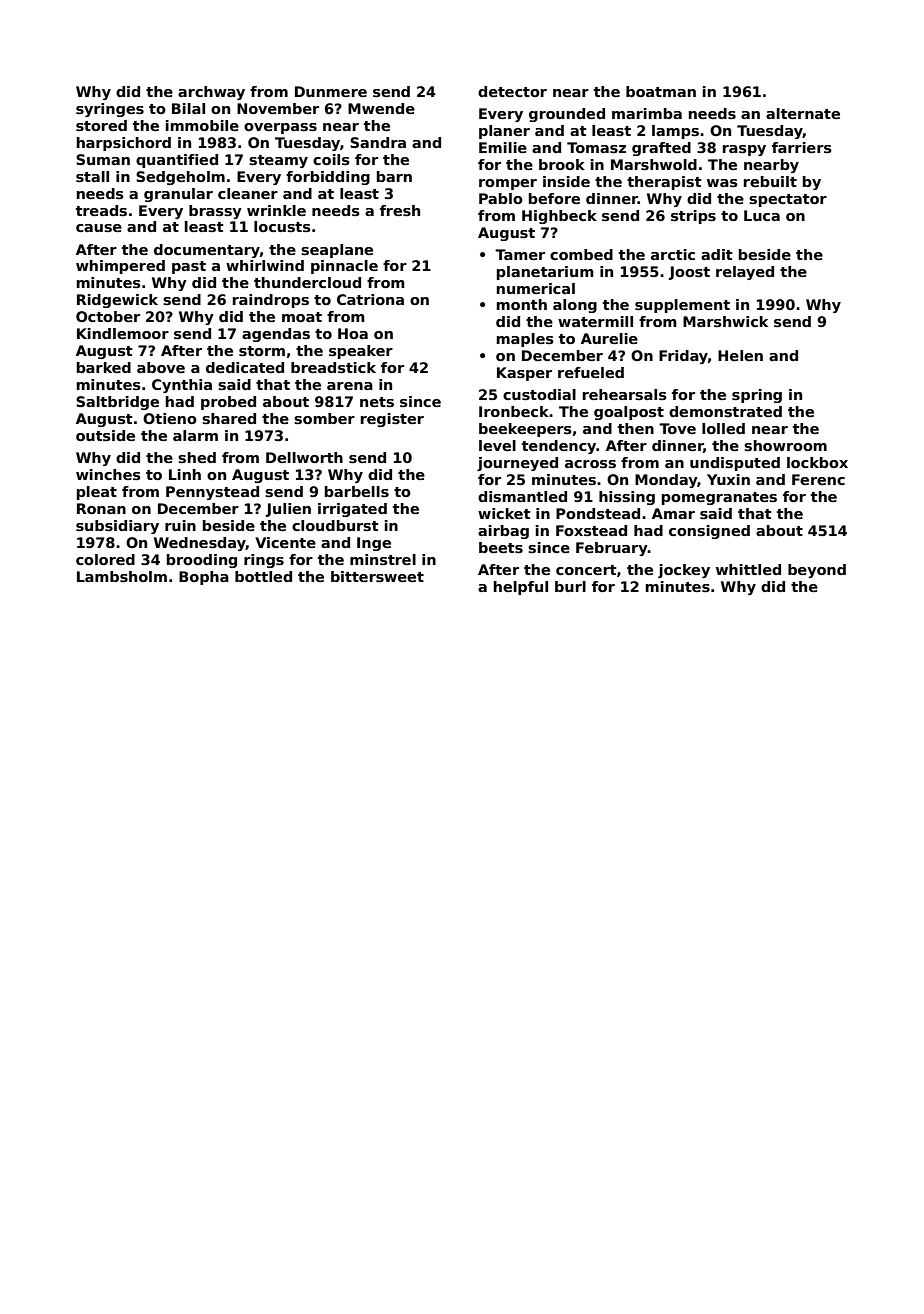 The height and width of the screenshot is (1314, 924). I want to click on farriers, so click(802, 147).
